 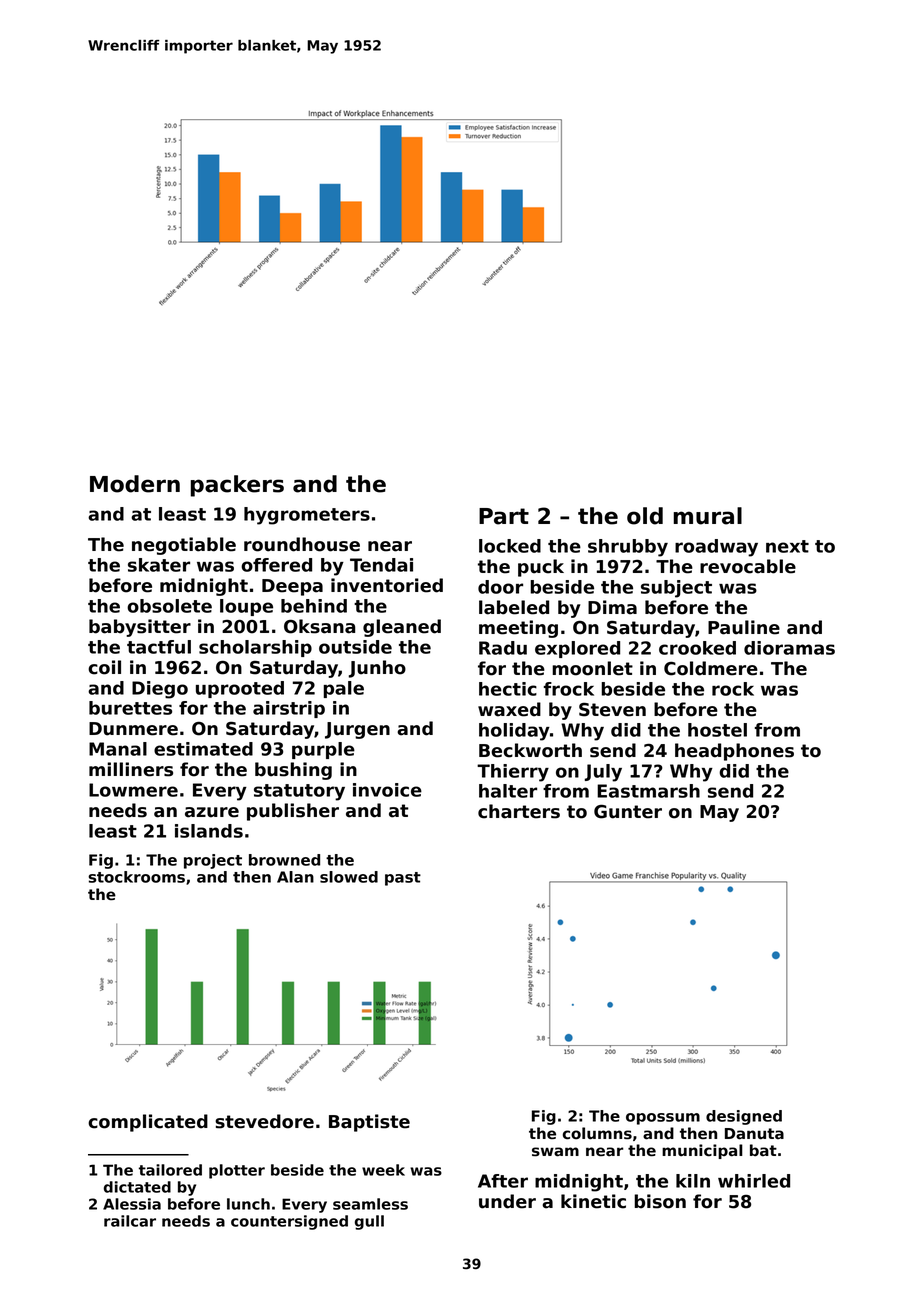 What do you see at coordinates (593, 1201) in the screenshot?
I see `kinetic` at bounding box center [593, 1201].
